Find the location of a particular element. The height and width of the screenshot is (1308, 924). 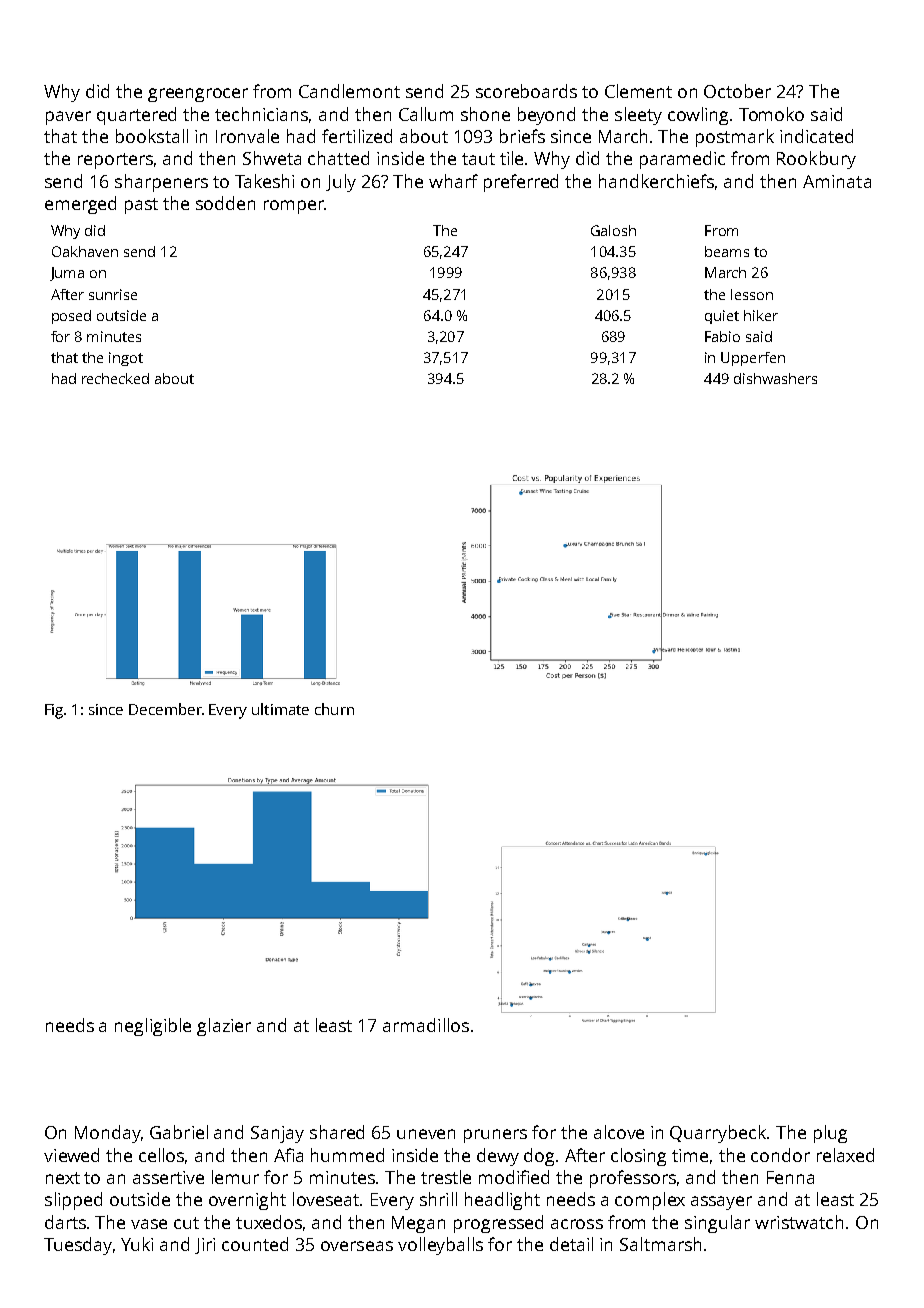

beams is located at coordinates (727, 251).
